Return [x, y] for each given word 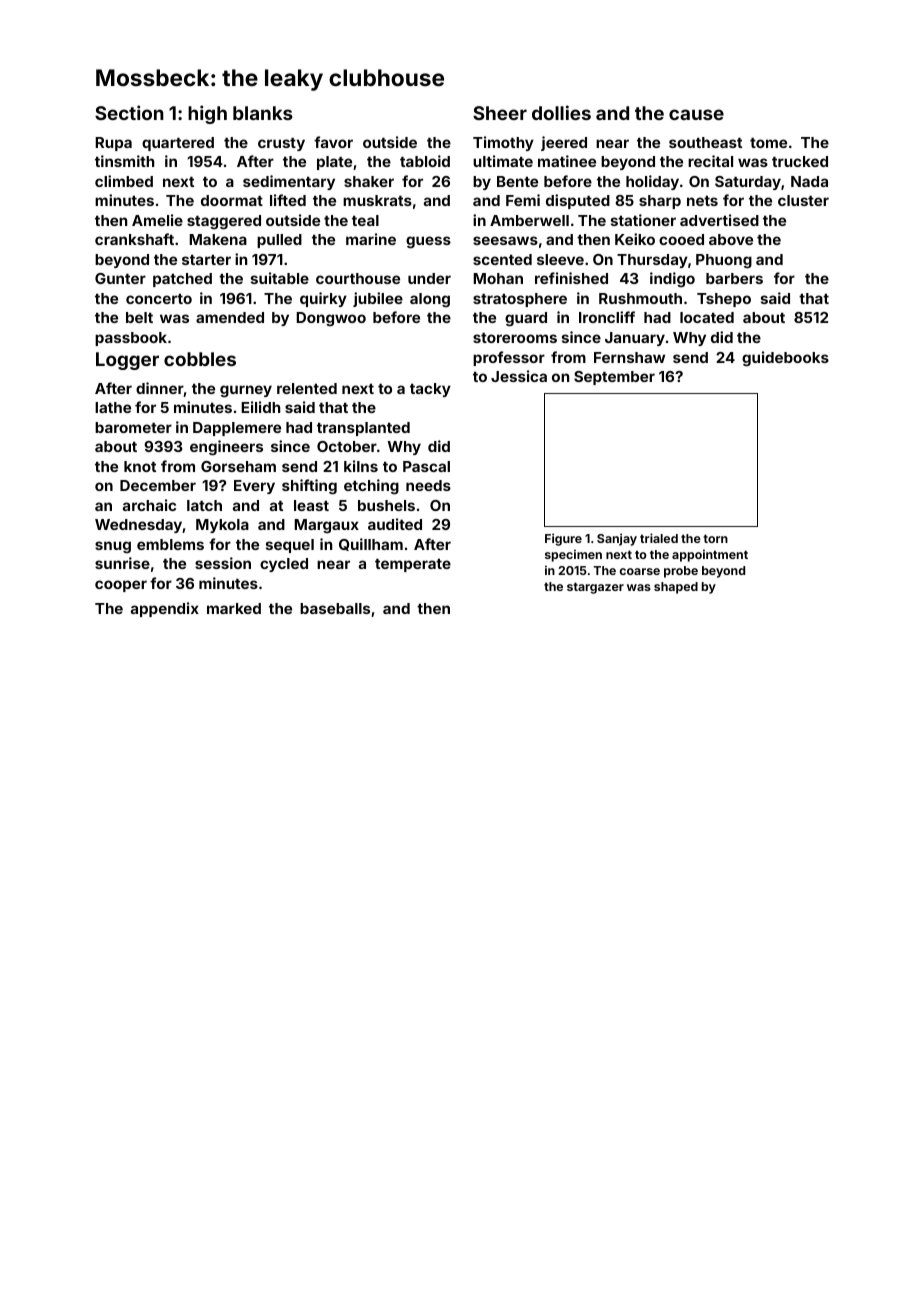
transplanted [363, 429]
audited [395, 524]
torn [715, 538]
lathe [113, 407]
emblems [170, 544]
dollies [561, 112]
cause [696, 114]
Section [129, 112]
